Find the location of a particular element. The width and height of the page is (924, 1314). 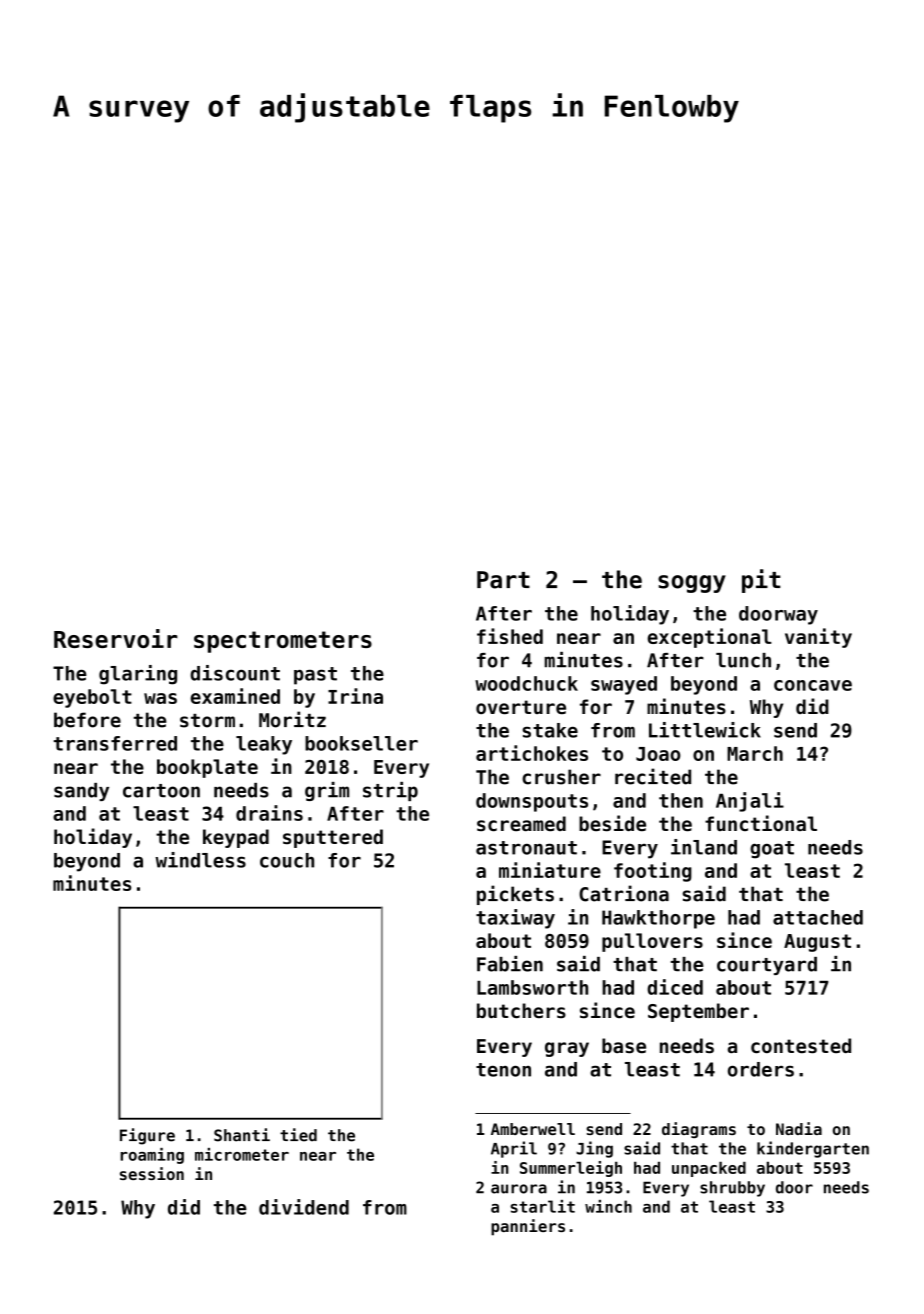

soggy is located at coordinates (692, 584).
